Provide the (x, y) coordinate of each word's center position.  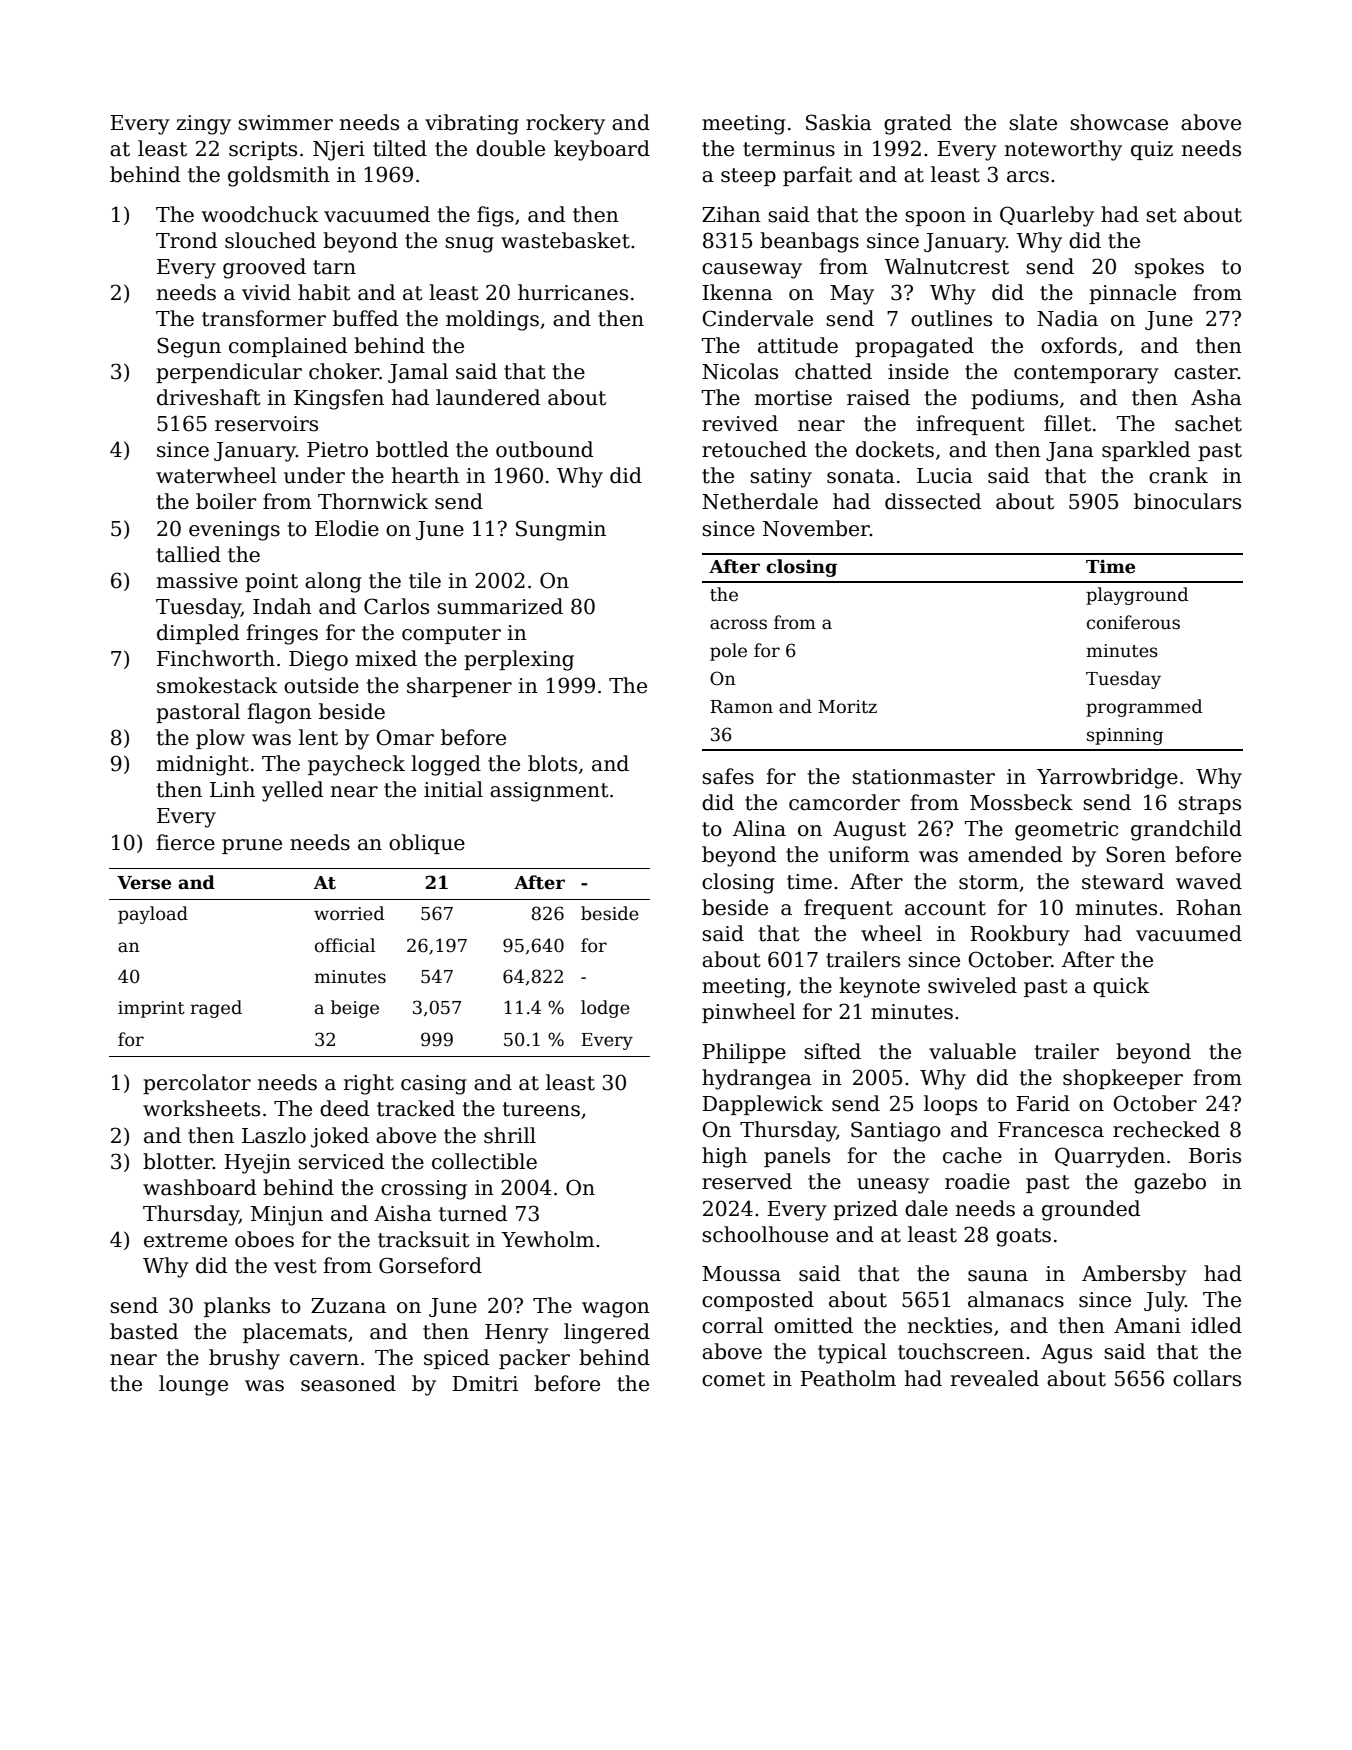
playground (1137, 596)
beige (355, 1009)
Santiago (896, 1131)
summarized (500, 606)
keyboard (602, 150)
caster (1206, 372)
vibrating (472, 124)
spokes (1169, 268)
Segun (189, 347)
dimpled (198, 634)
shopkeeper (1123, 1079)
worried (349, 913)
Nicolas (740, 371)
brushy (244, 1359)
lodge (605, 1009)
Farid (1043, 1103)
